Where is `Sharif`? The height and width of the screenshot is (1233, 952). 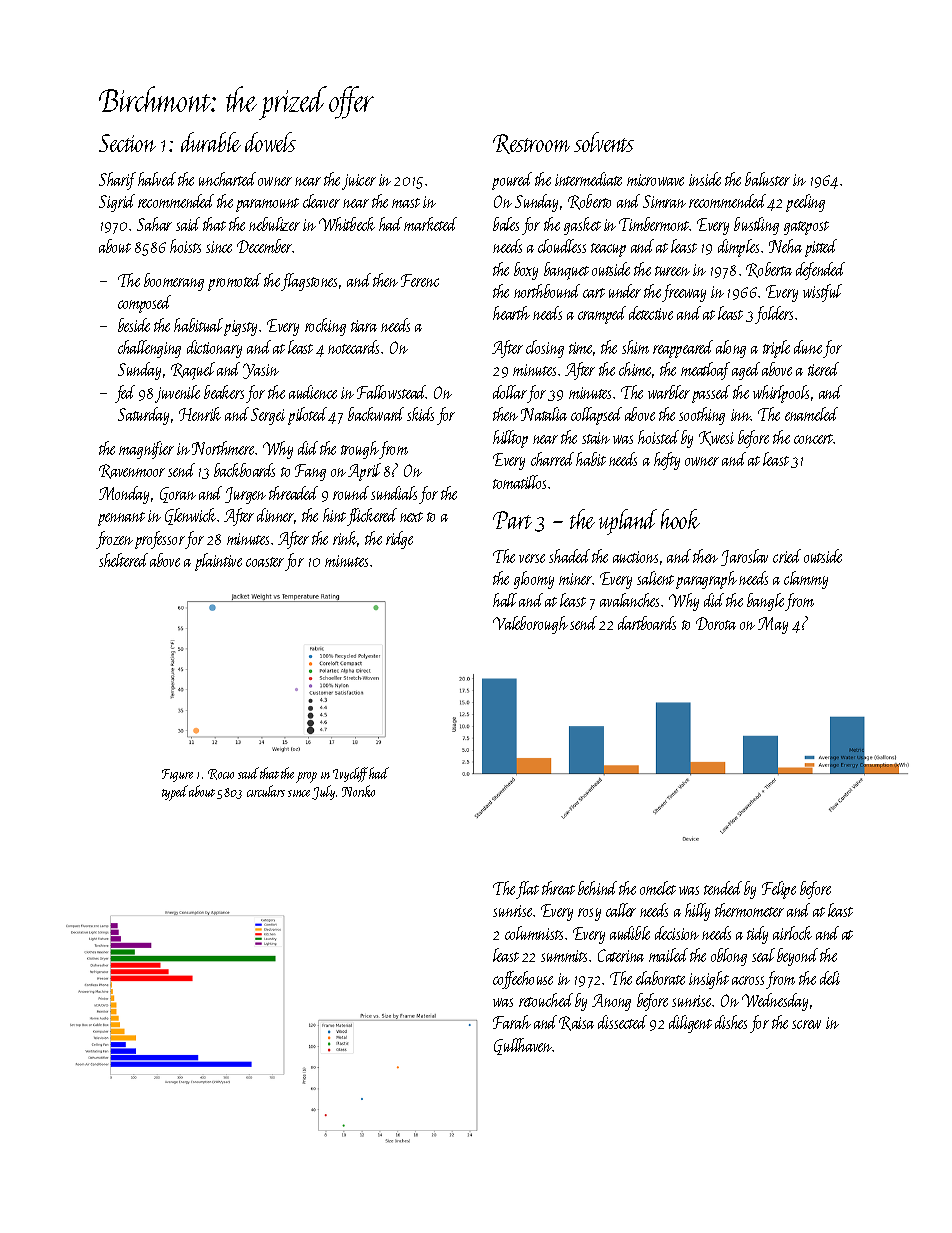
Sharif is located at coordinates (117, 181).
